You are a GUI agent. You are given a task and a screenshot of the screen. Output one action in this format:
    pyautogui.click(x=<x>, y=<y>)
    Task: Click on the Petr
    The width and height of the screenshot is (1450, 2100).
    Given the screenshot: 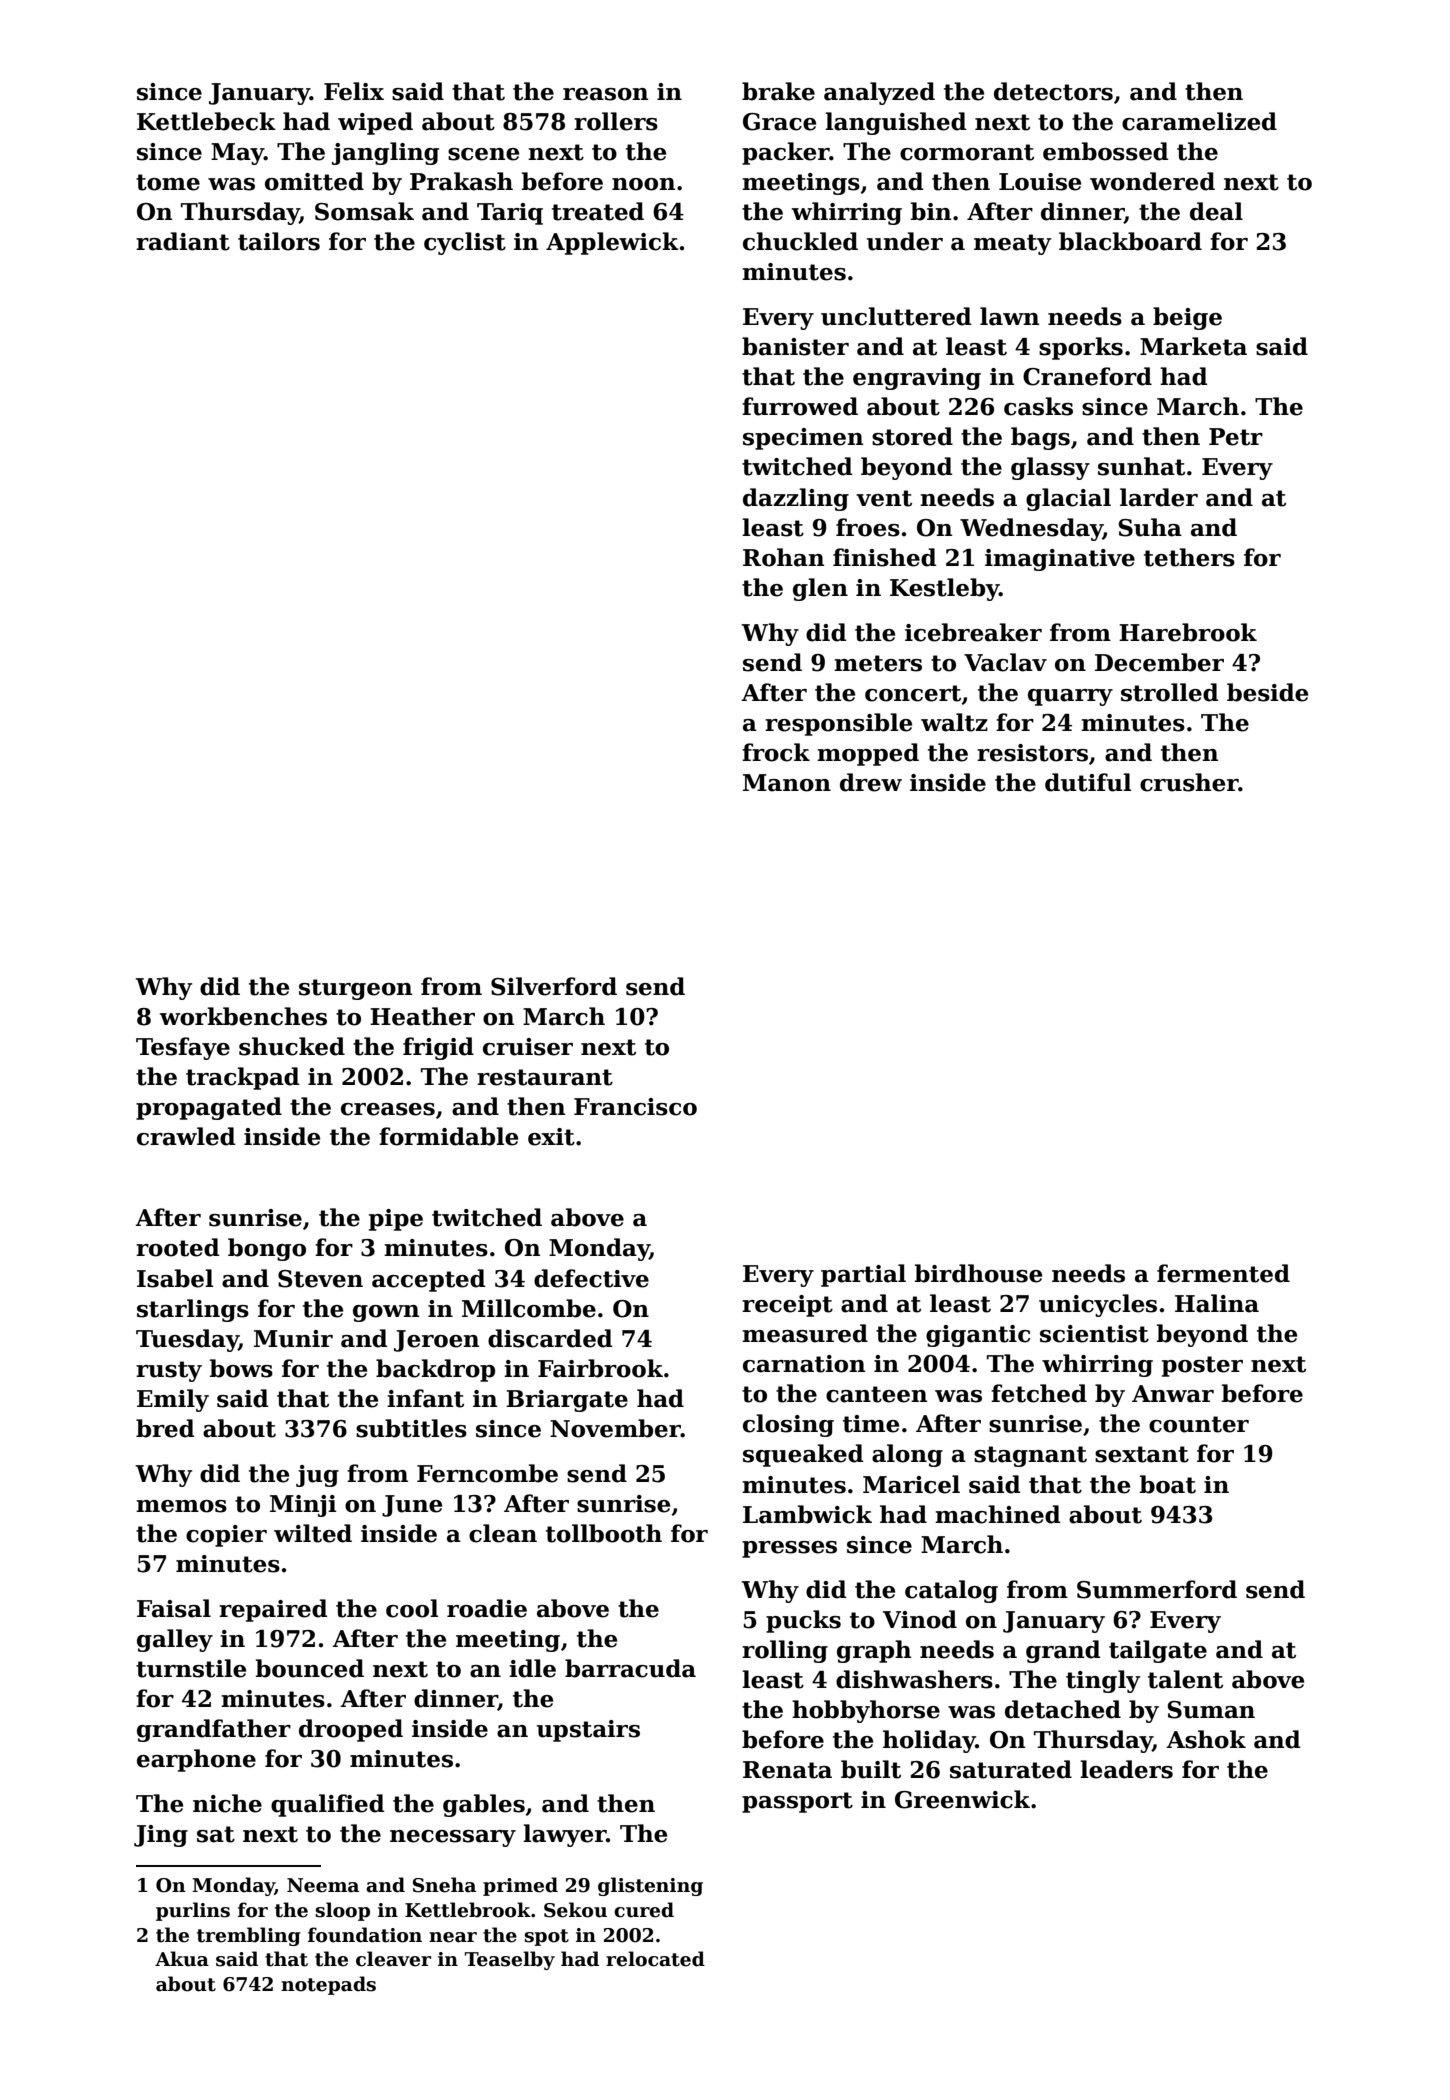 What is the action you would take?
    pyautogui.click(x=1236, y=437)
